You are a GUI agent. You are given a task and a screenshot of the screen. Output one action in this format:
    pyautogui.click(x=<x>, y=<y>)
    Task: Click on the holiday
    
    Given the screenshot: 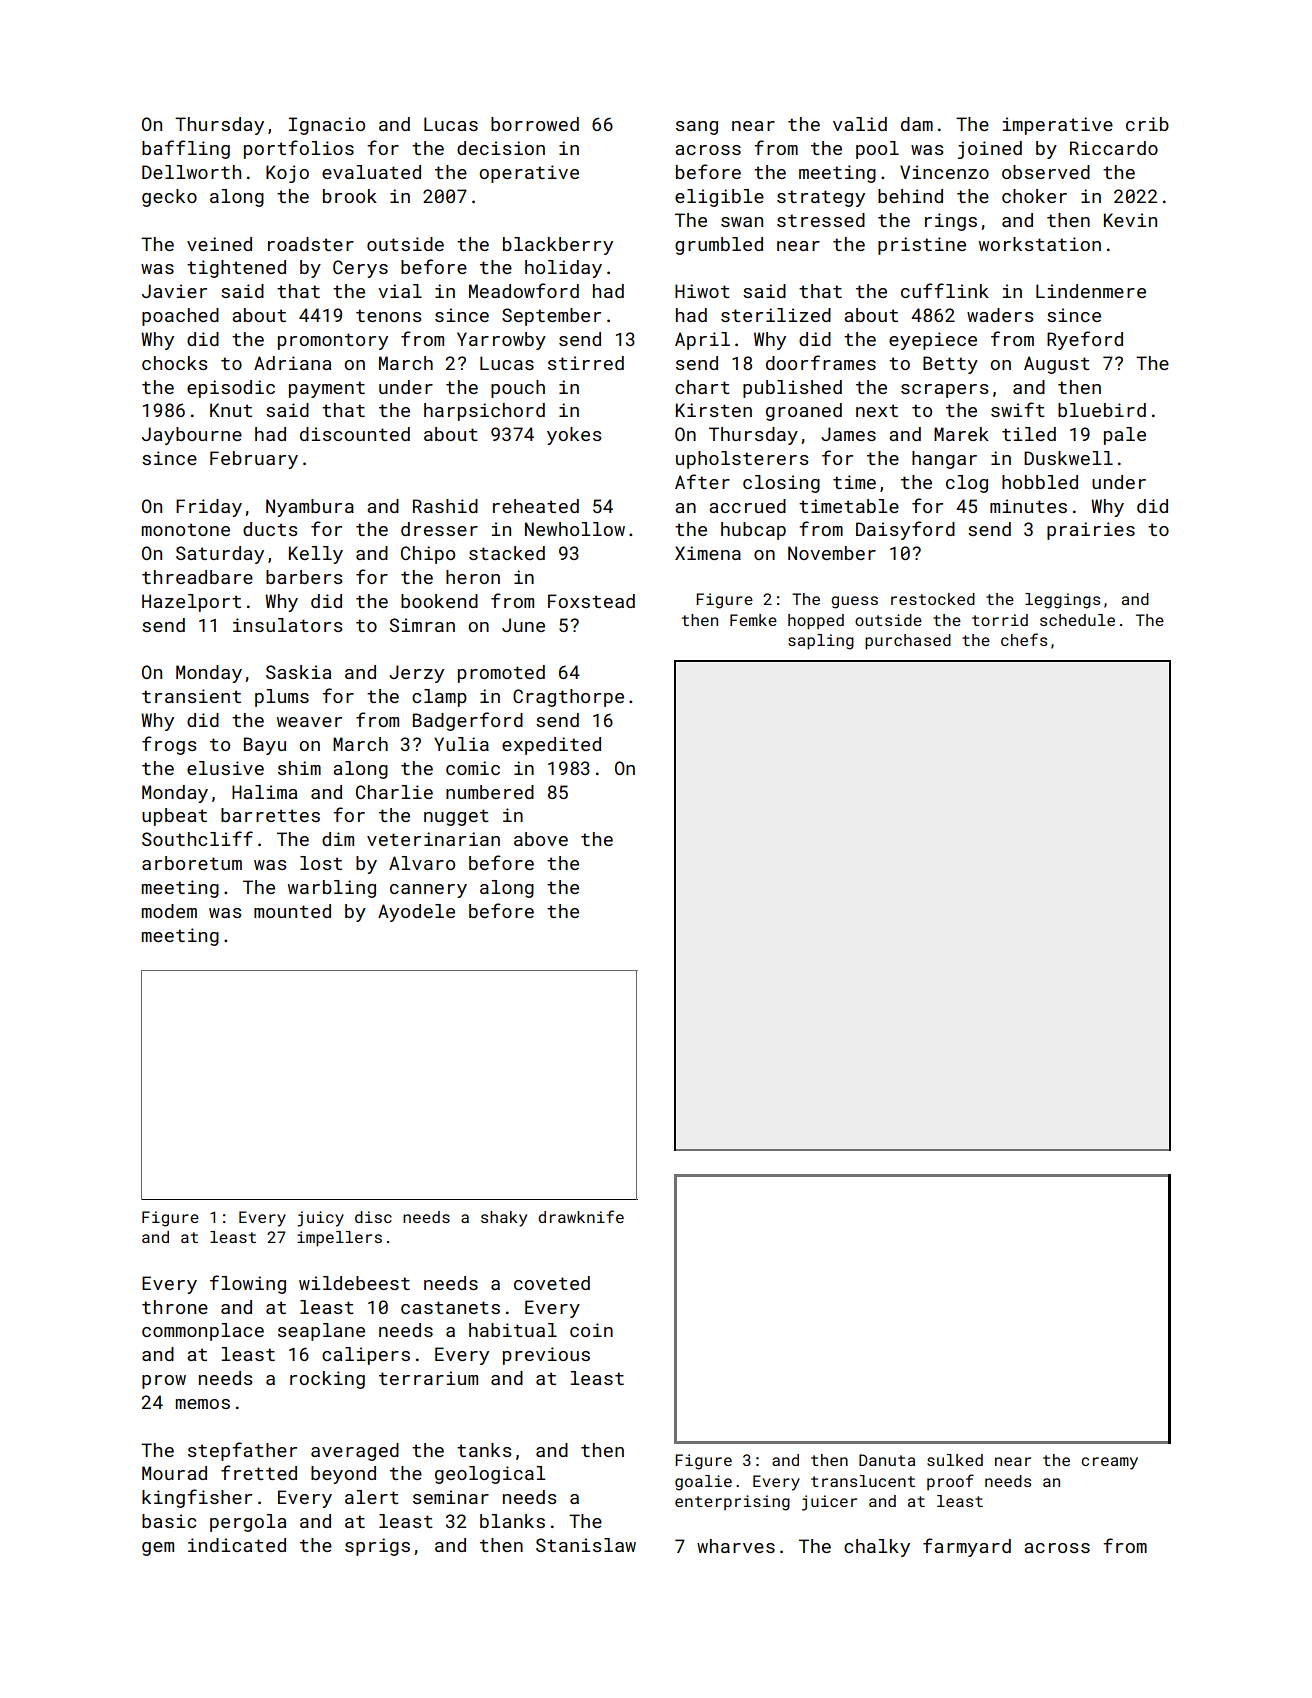 What is the action you would take?
    pyautogui.click(x=563, y=269)
